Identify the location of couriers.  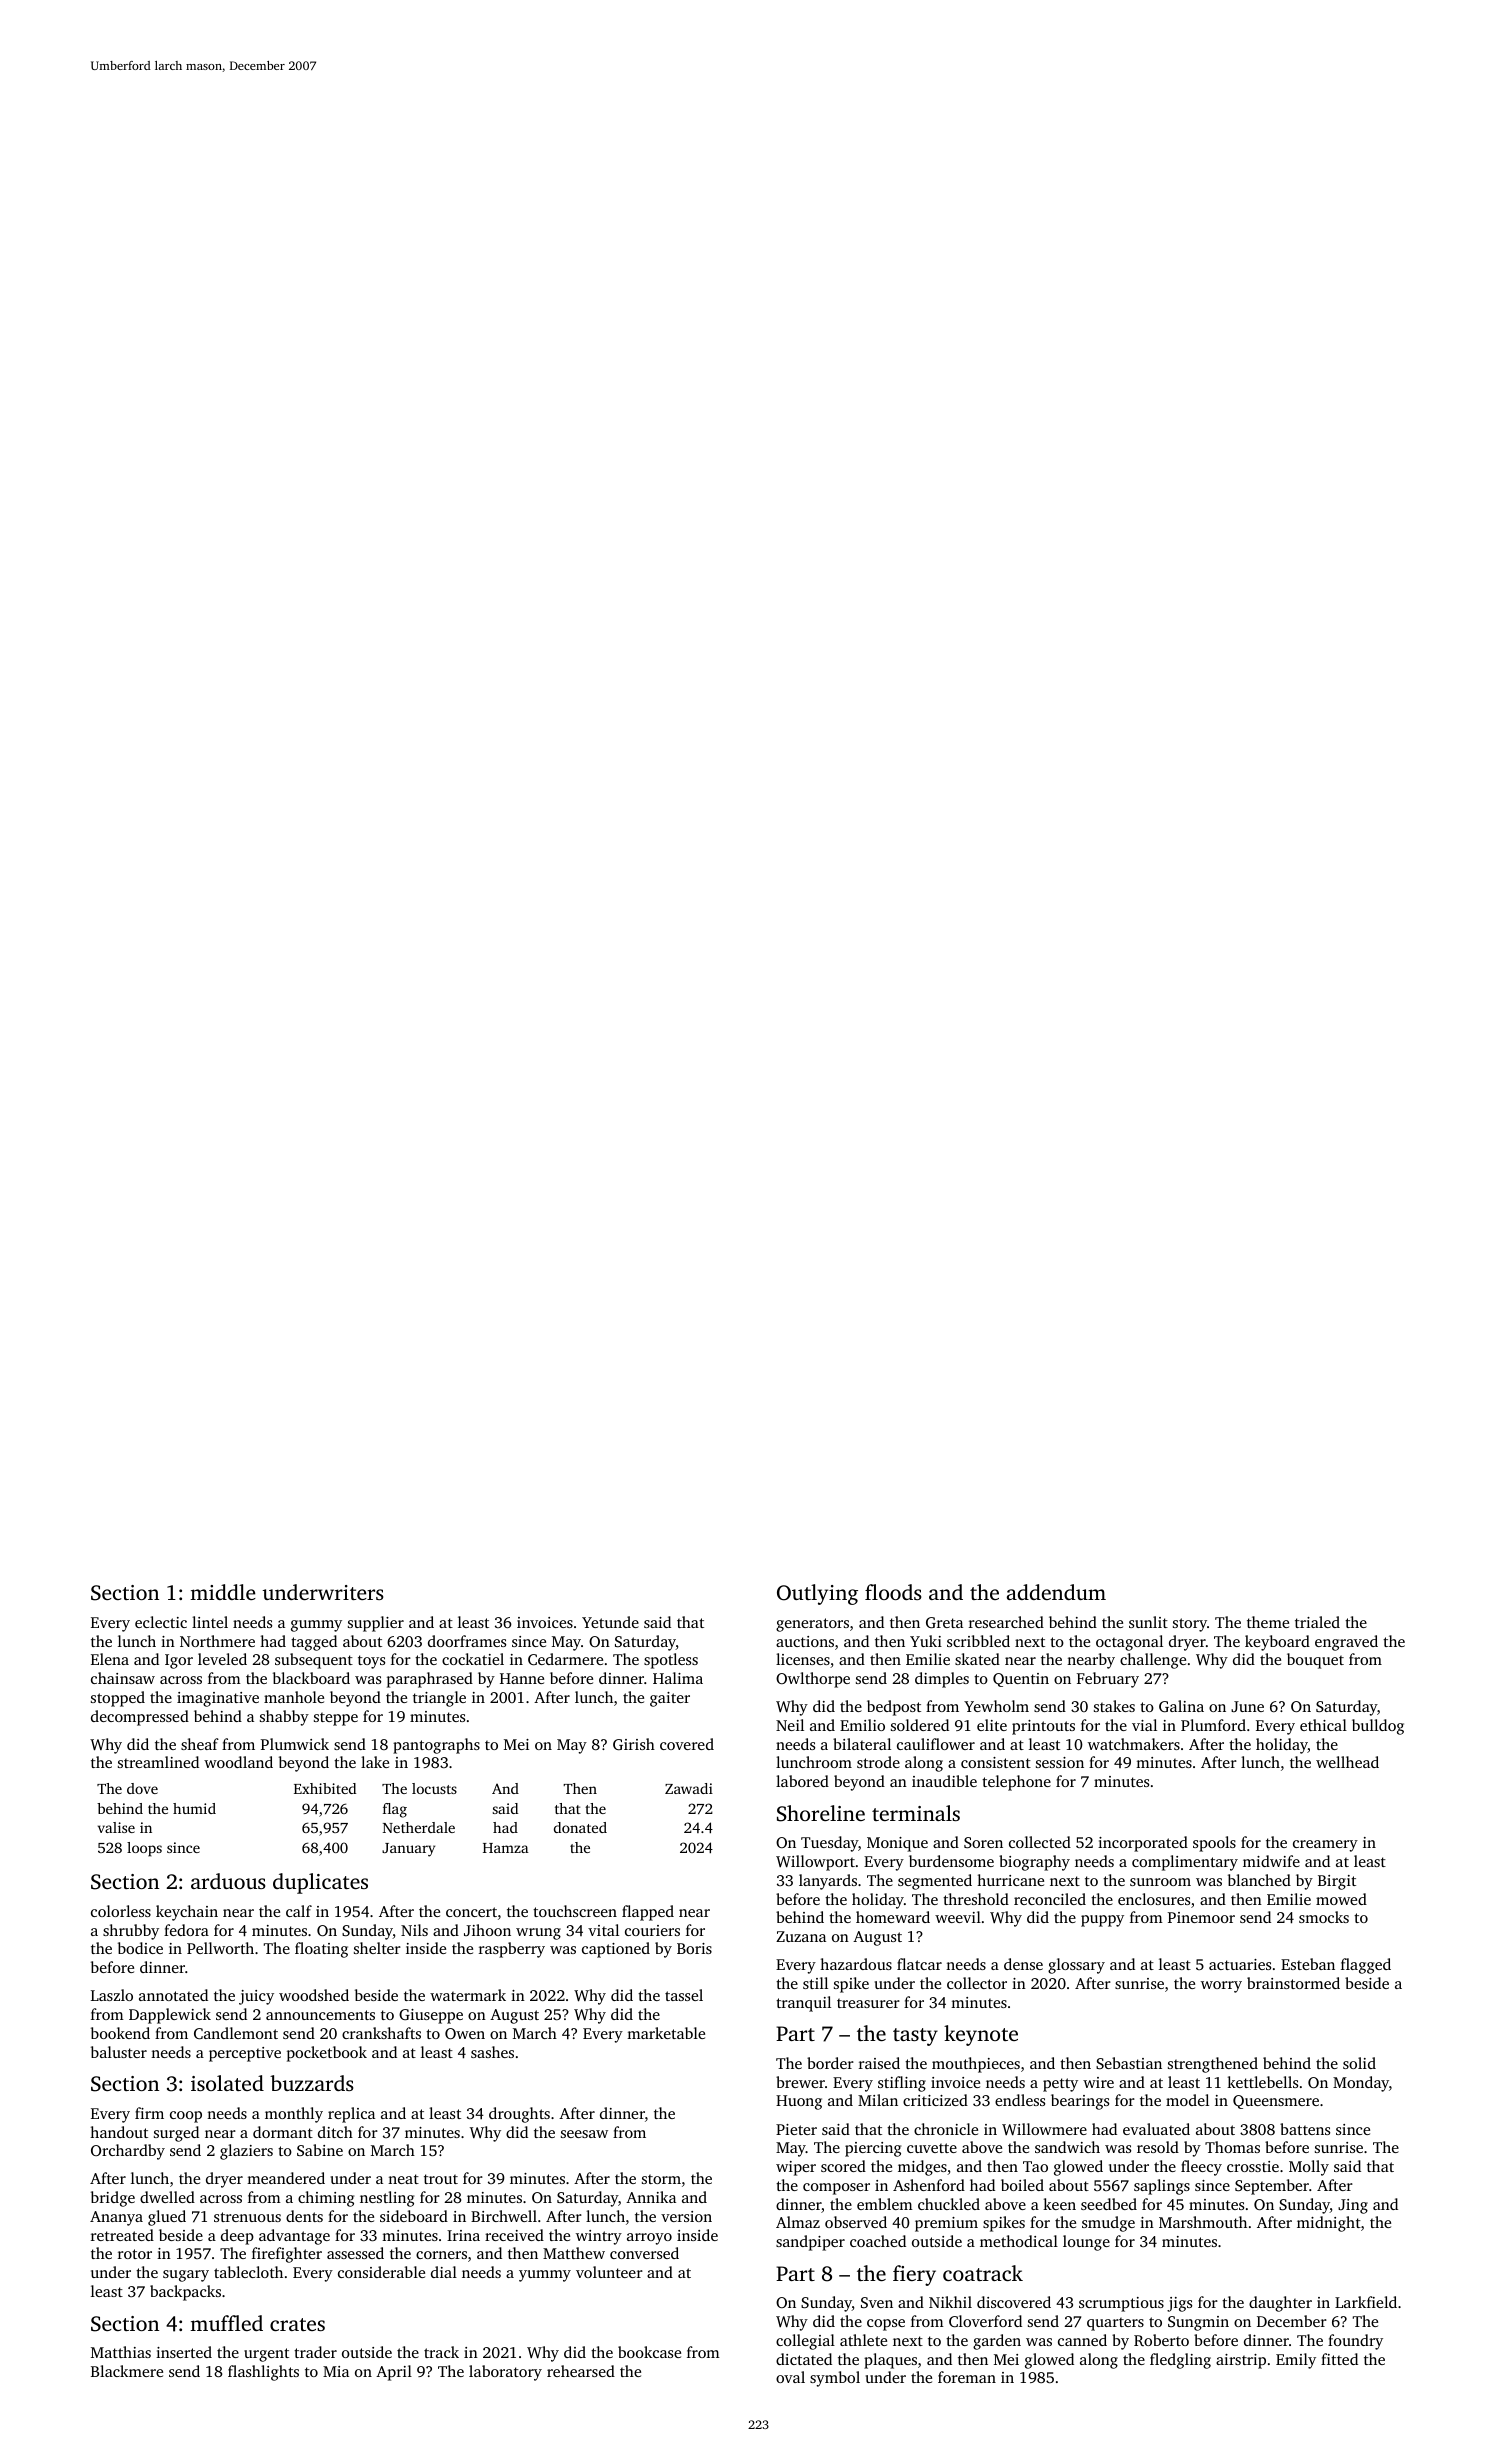
(652, 1930).
